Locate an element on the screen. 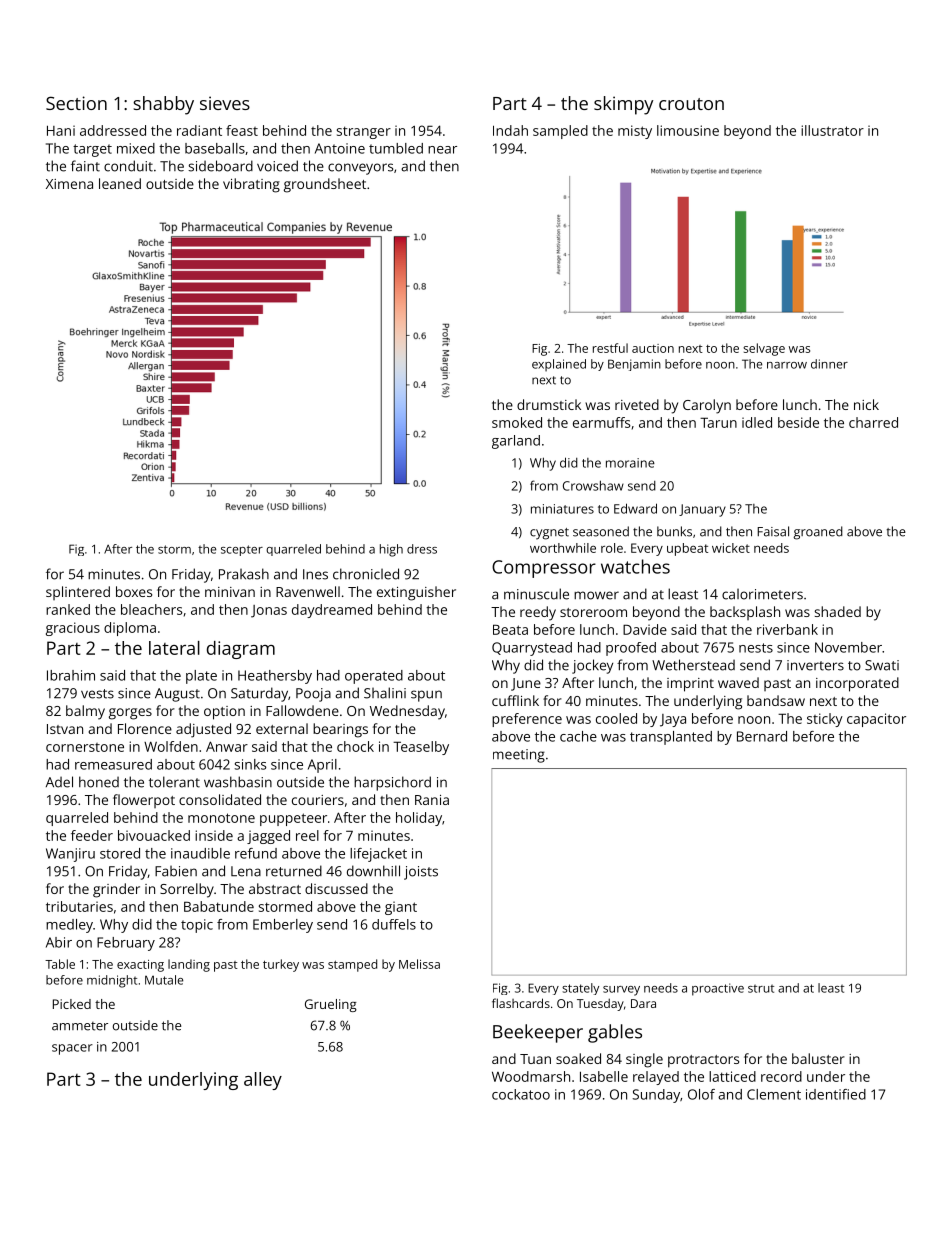  garland is located at coordinates (516, 442).
